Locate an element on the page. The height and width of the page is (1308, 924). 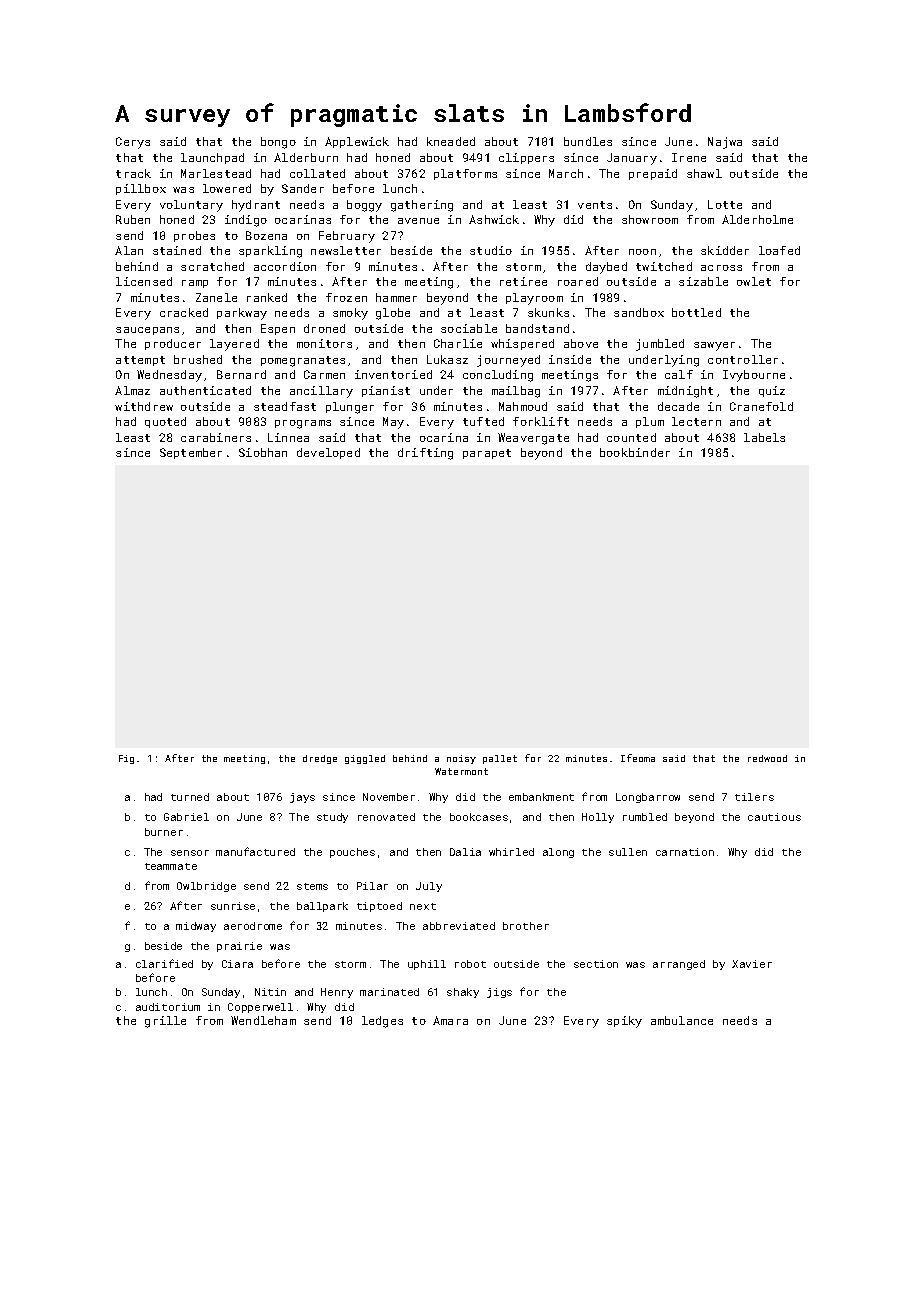
clarified is located at coordinates (164, 963).
